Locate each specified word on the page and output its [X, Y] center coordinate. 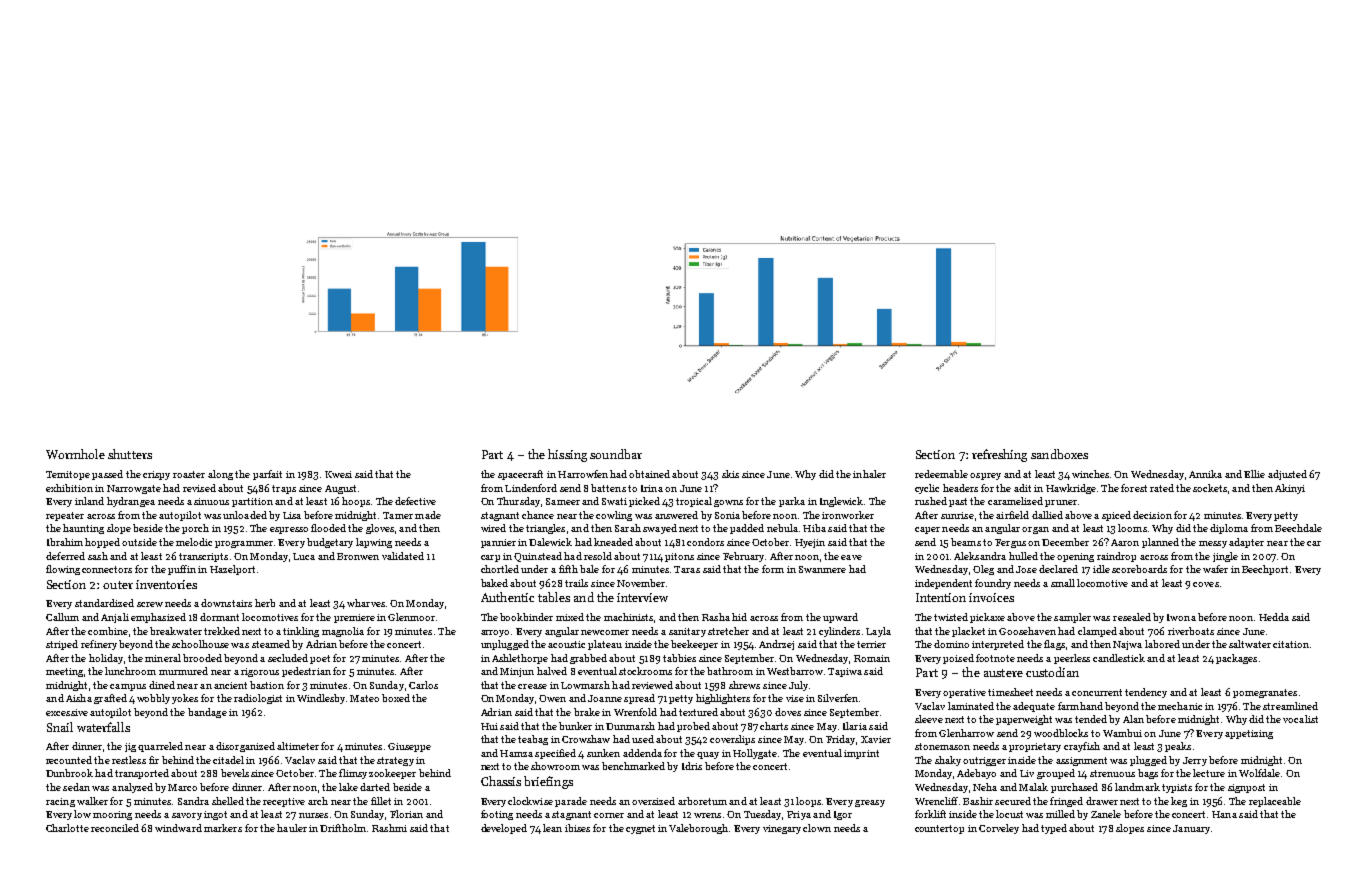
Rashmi [389, 828]
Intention [941, 597]
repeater [65, 516]
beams [966, 542]
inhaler [869, 474]
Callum [62, 617]
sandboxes [1059, 454]
